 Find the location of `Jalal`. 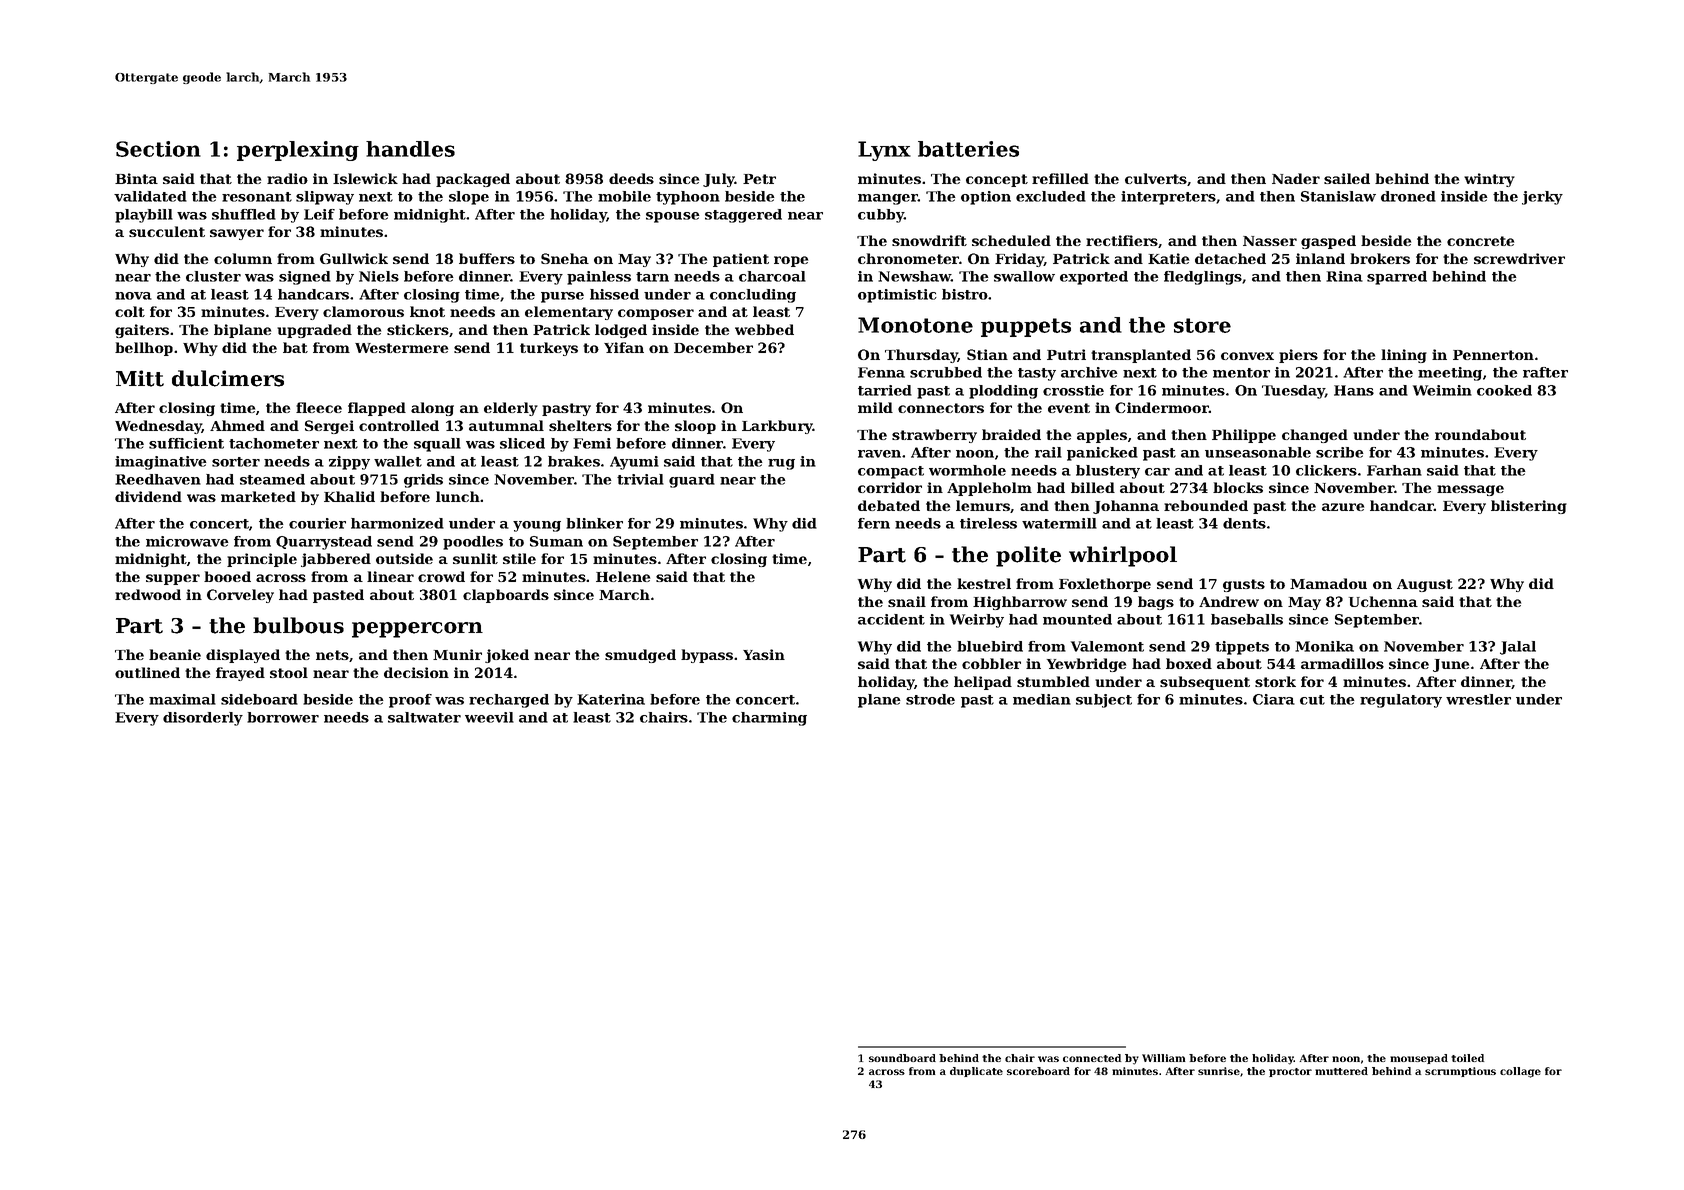

Jalal is located at coordinates (1518, 648).
